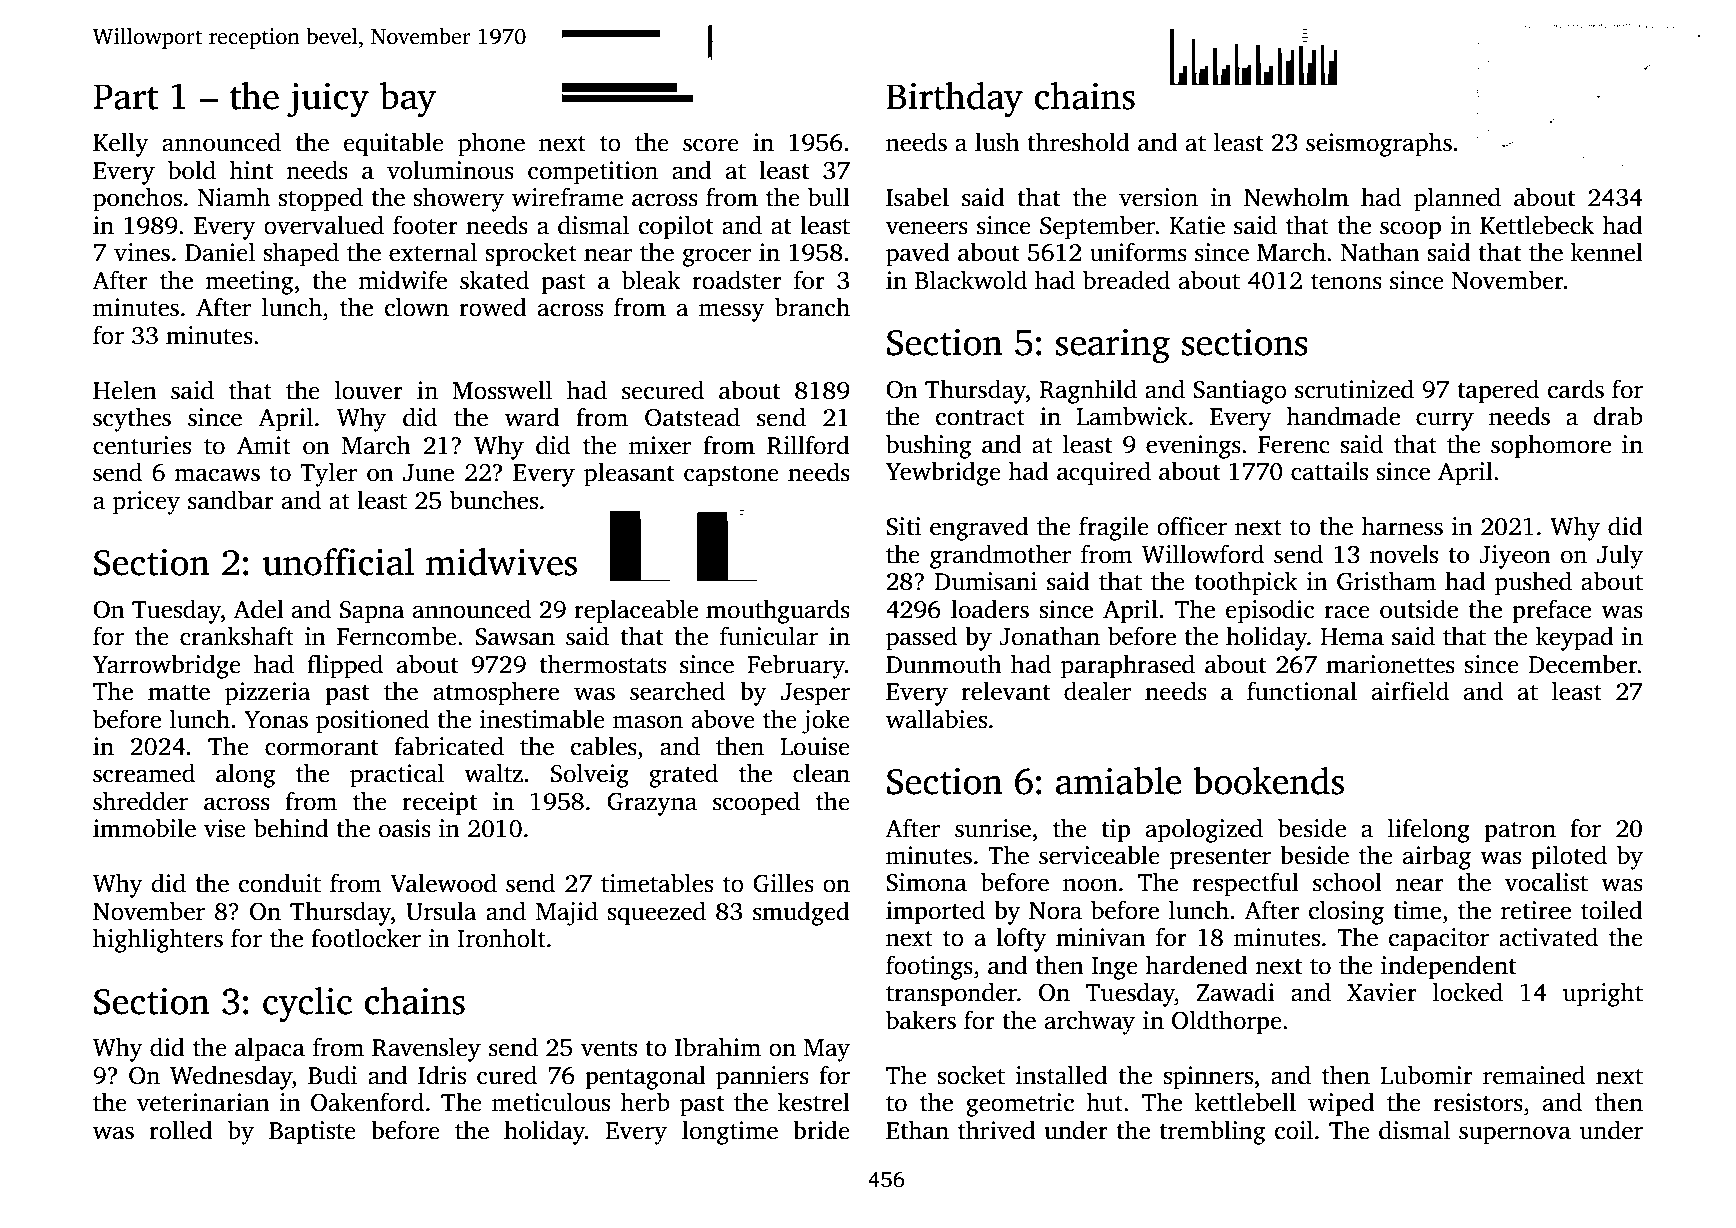 This page has width=1736, height=1228. I want to click on toothpick, so click(1246, 583).
